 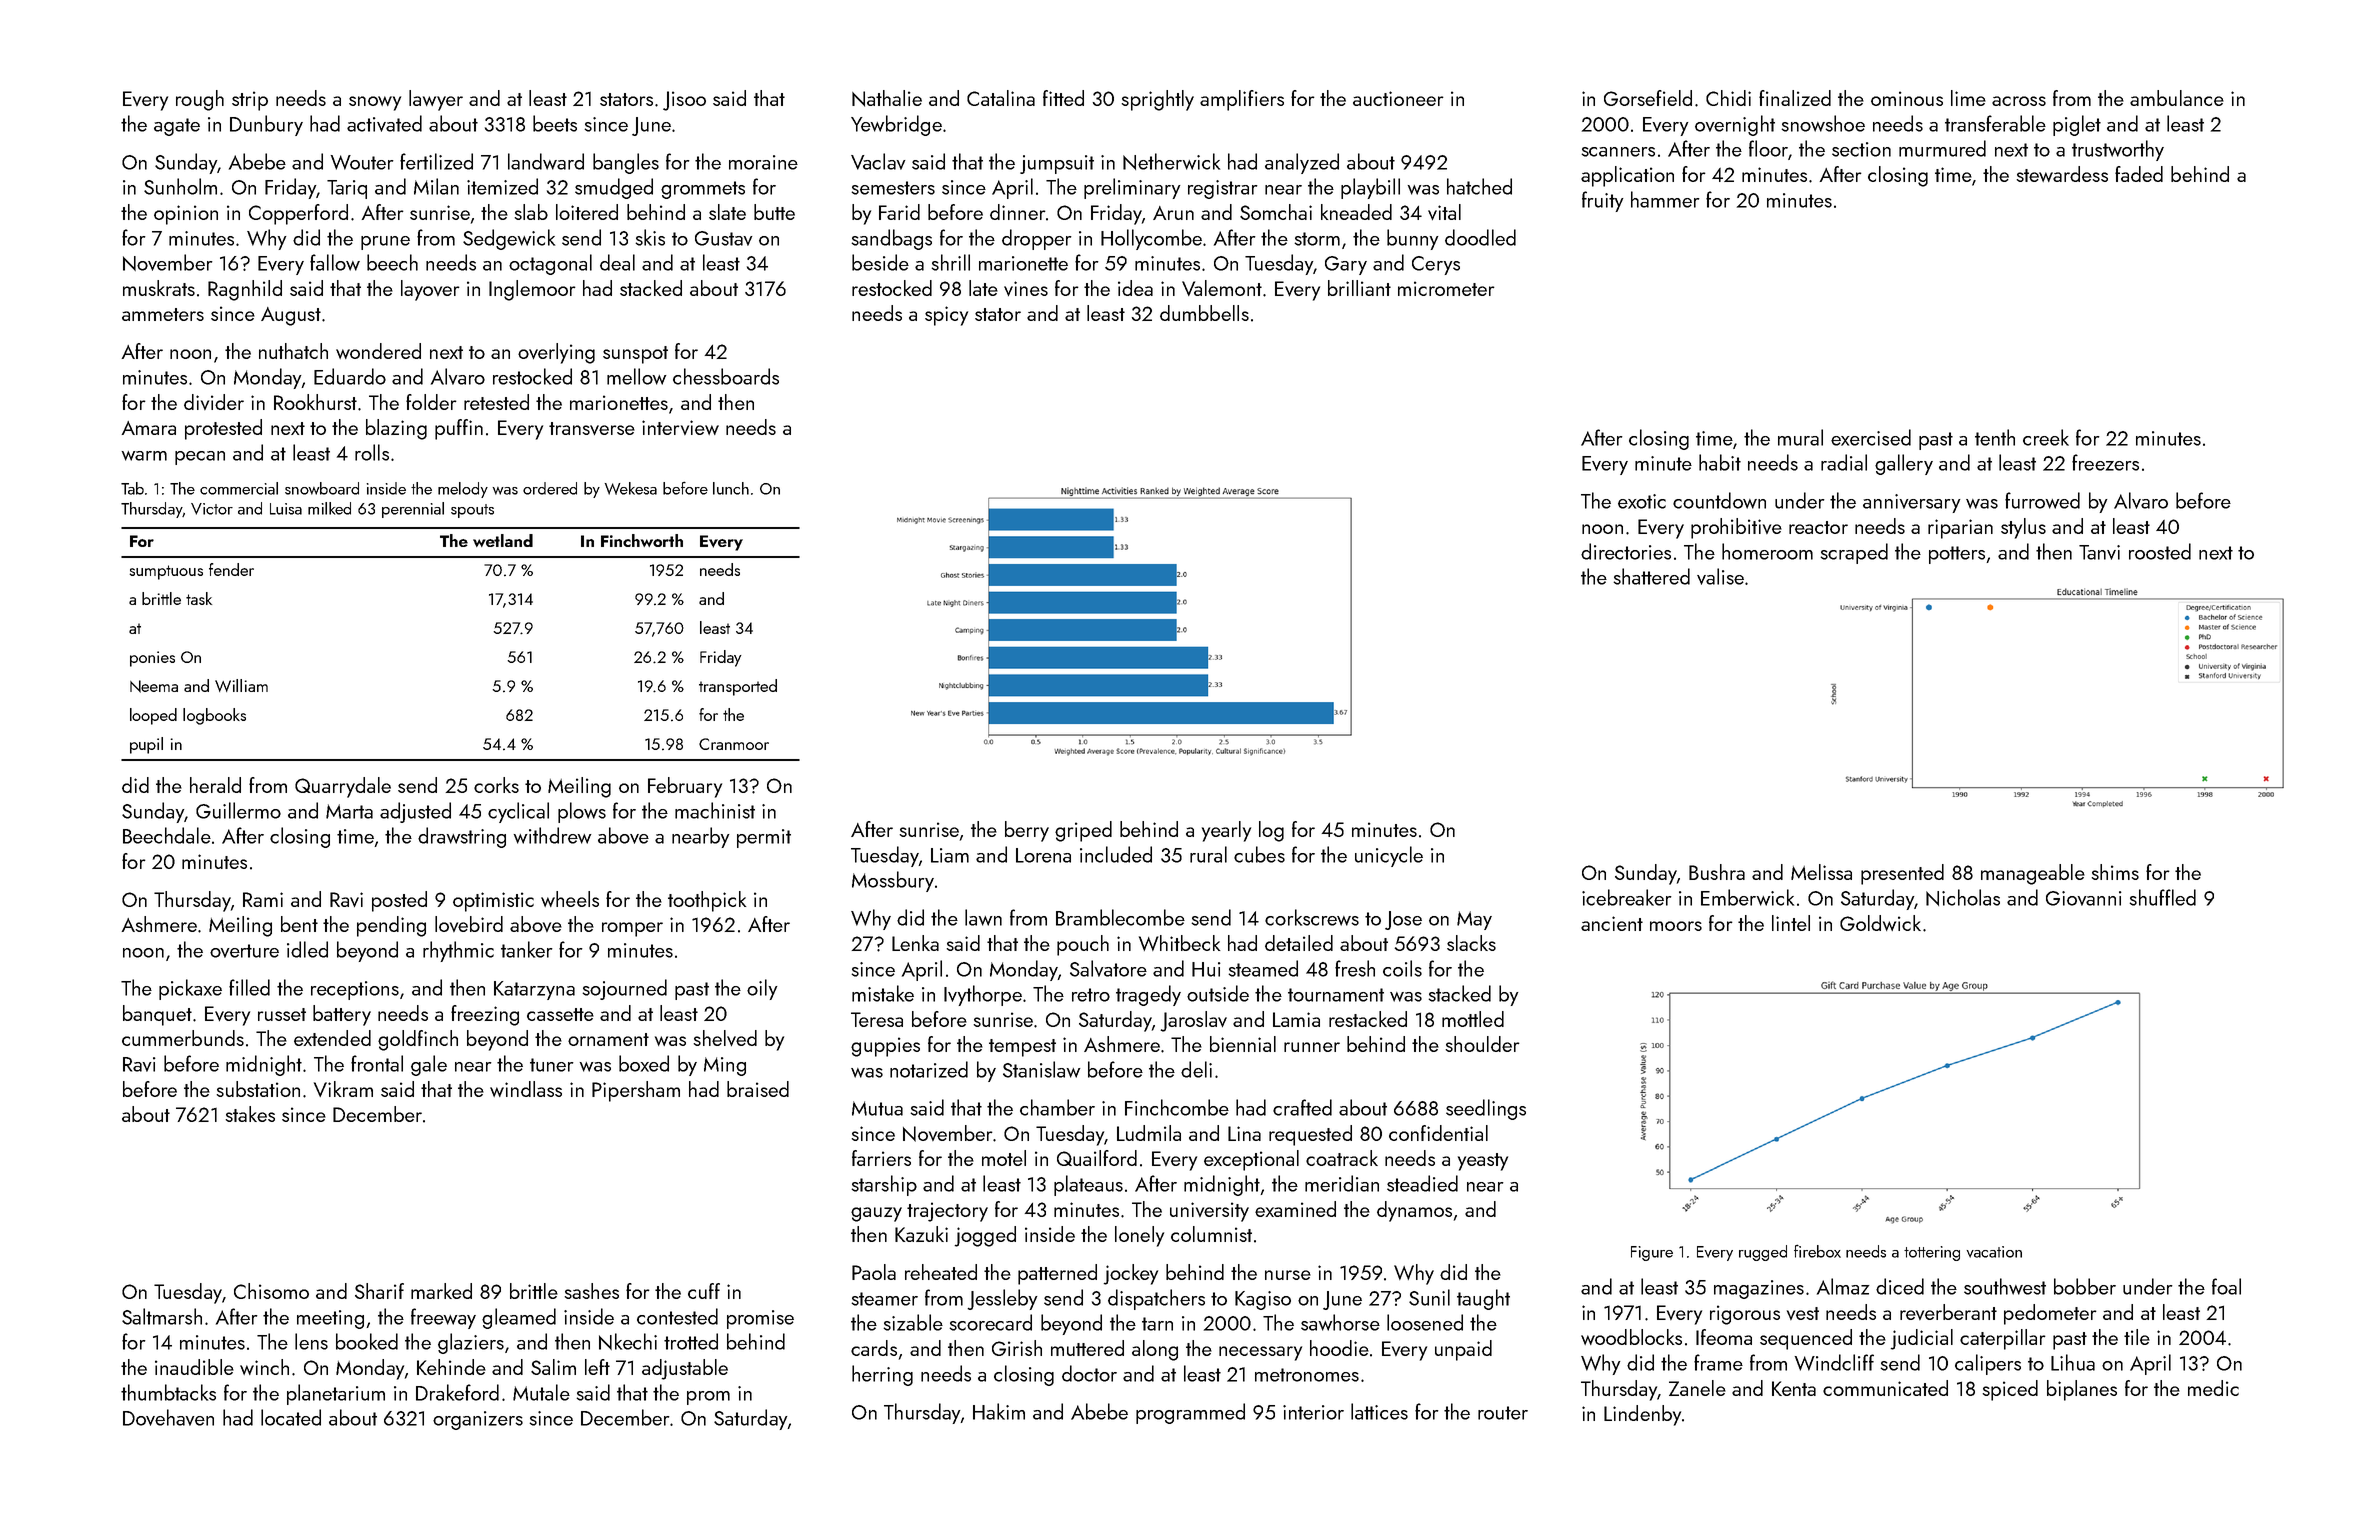 I want to click on stewardess, so click(x=2062, y=174).
